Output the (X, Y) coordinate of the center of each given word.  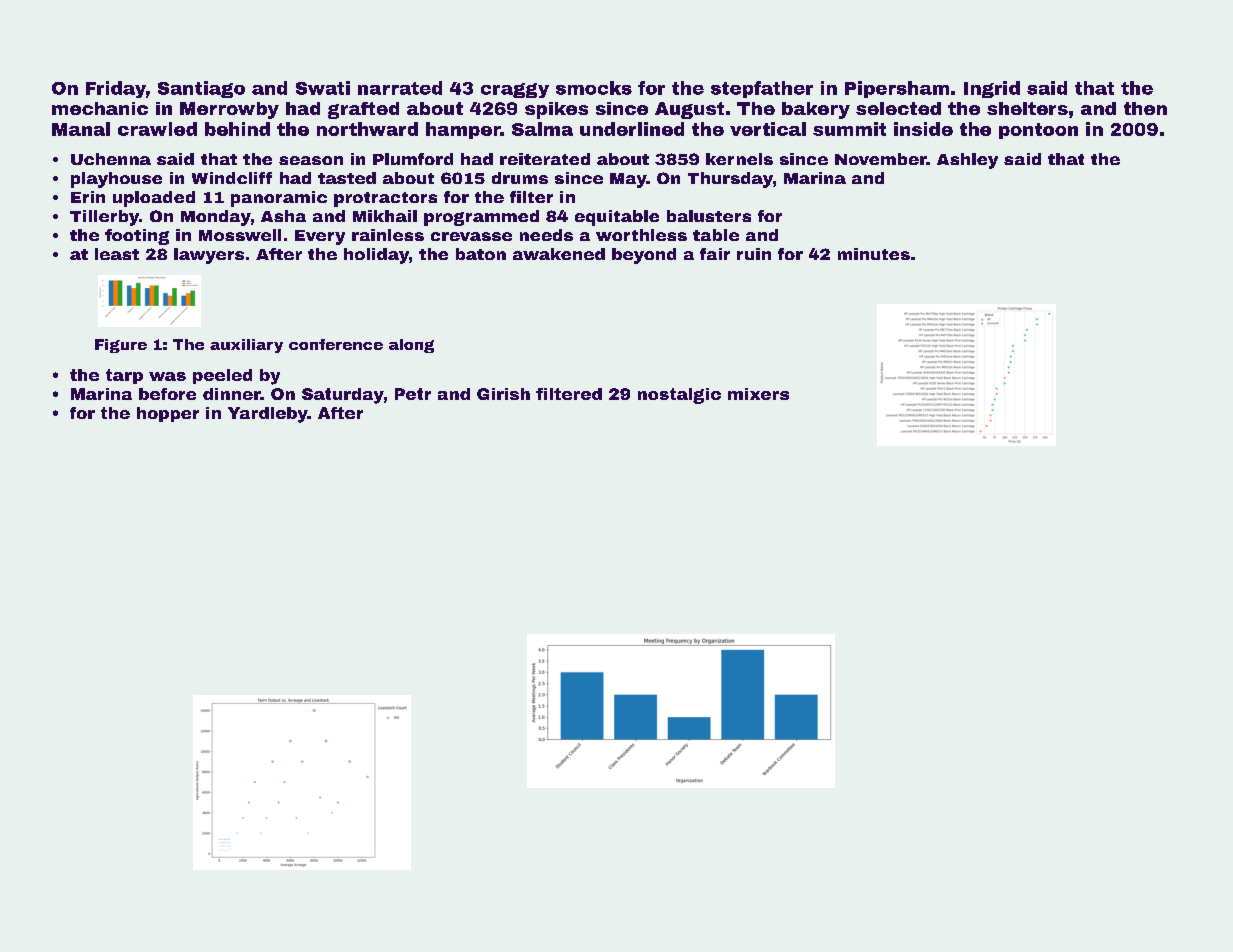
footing (137, 237)
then (1145, 108)
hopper (168, 414)
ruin (754, 254)
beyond (644, 256)
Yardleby (268, 415)
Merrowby (229, 110)
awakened (559, 254)
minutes (874, 254)
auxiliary (246, 346)
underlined (632, 129)
